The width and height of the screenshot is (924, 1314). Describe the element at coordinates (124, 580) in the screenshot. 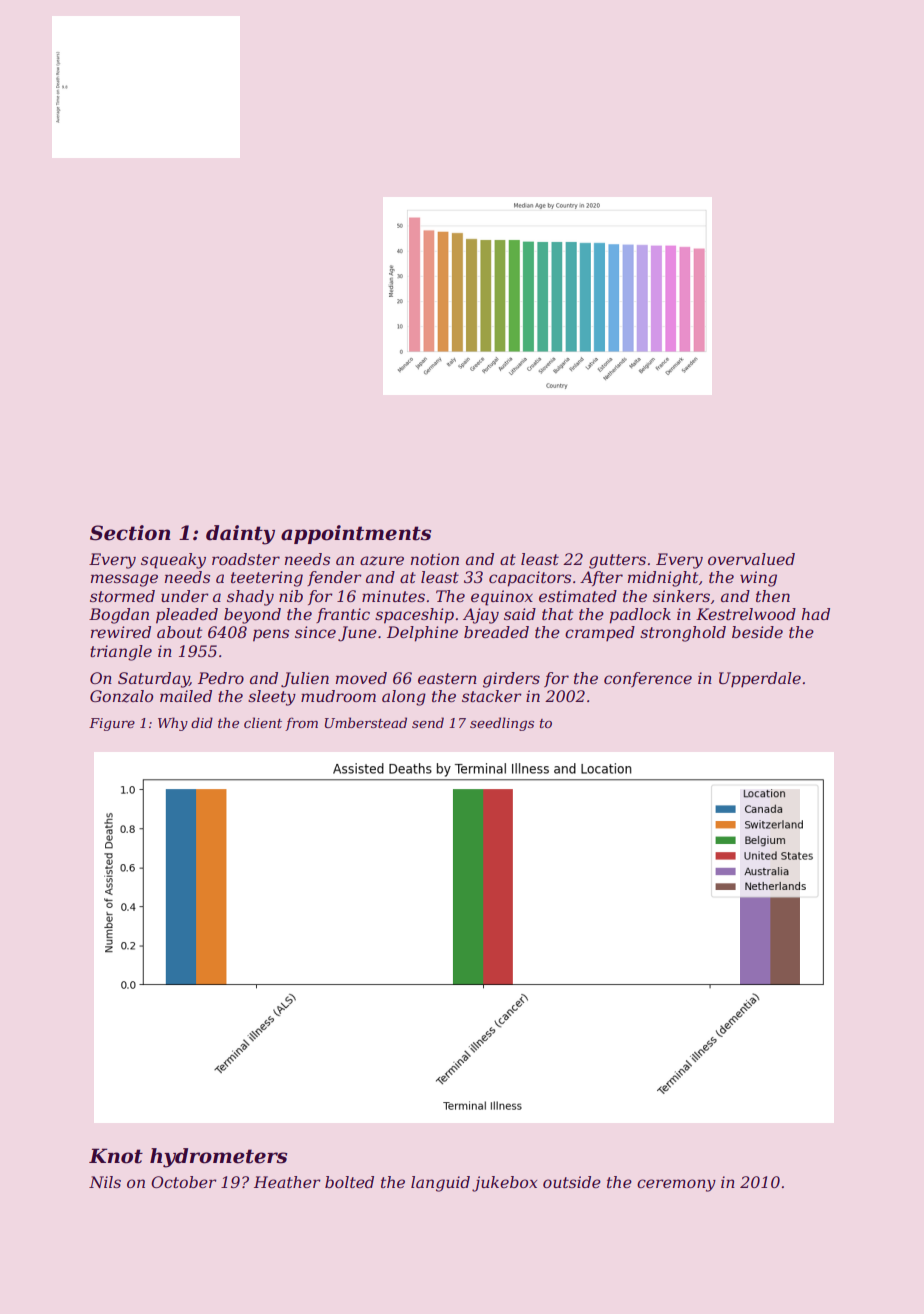

I see `message` at that location.
